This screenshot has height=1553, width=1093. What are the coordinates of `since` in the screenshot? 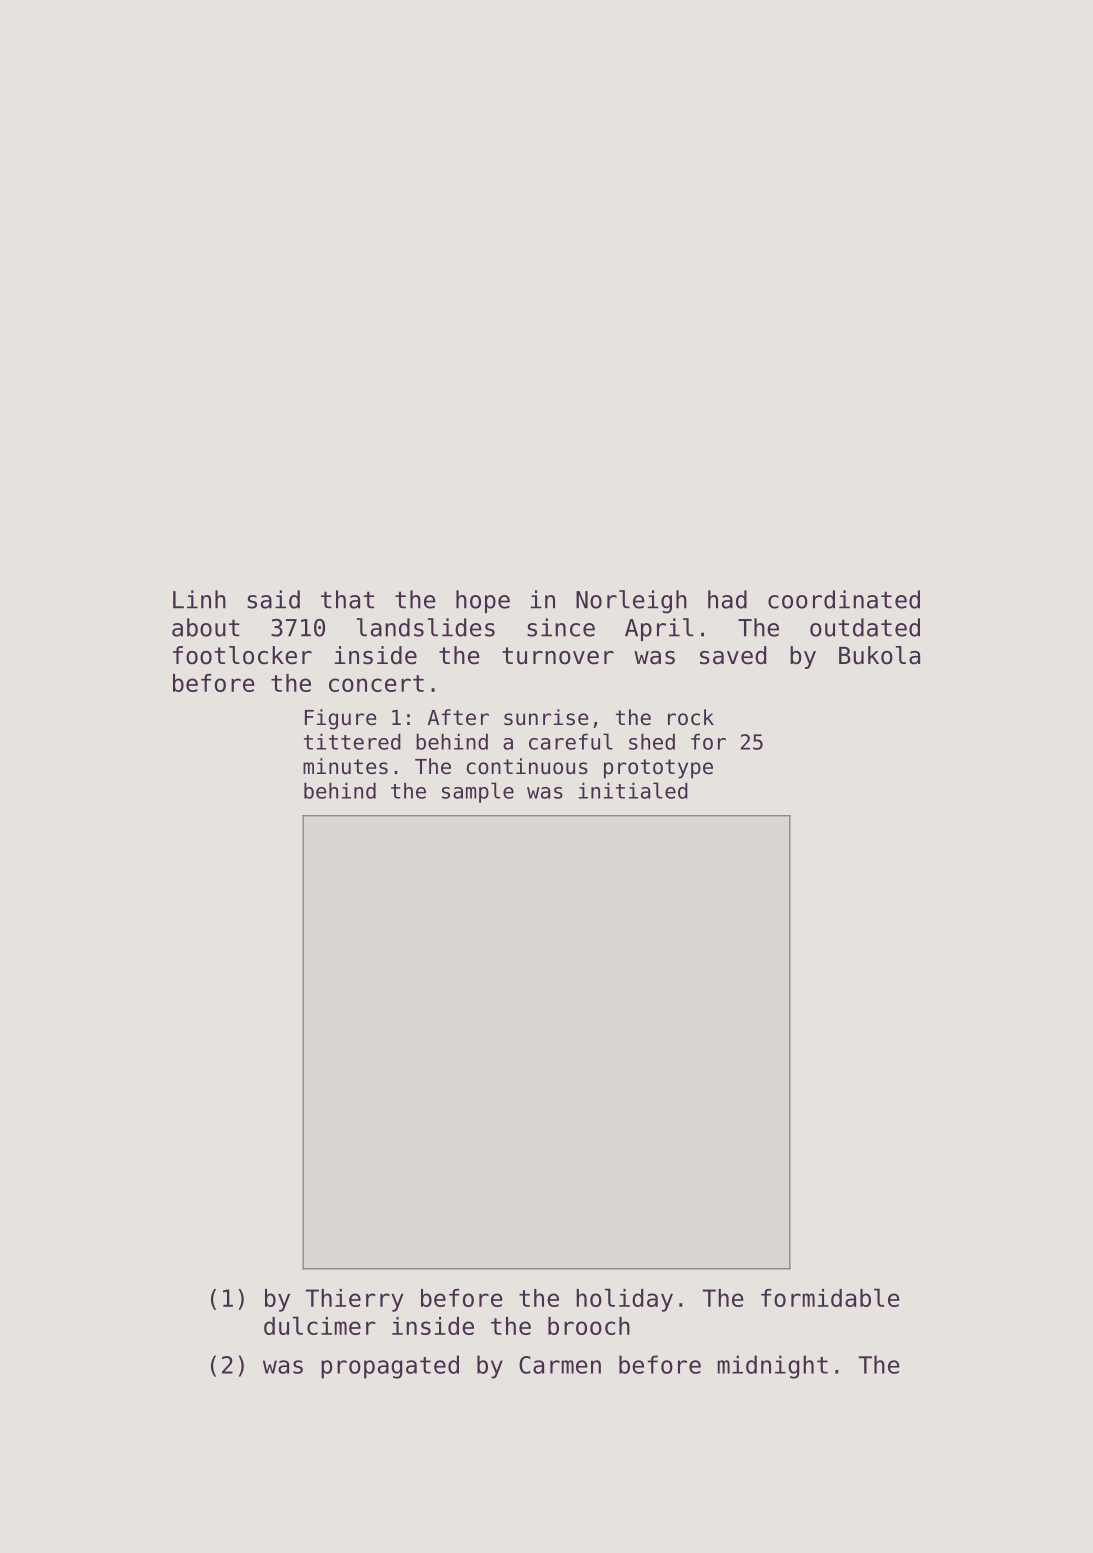 It's located at (561, 627).
